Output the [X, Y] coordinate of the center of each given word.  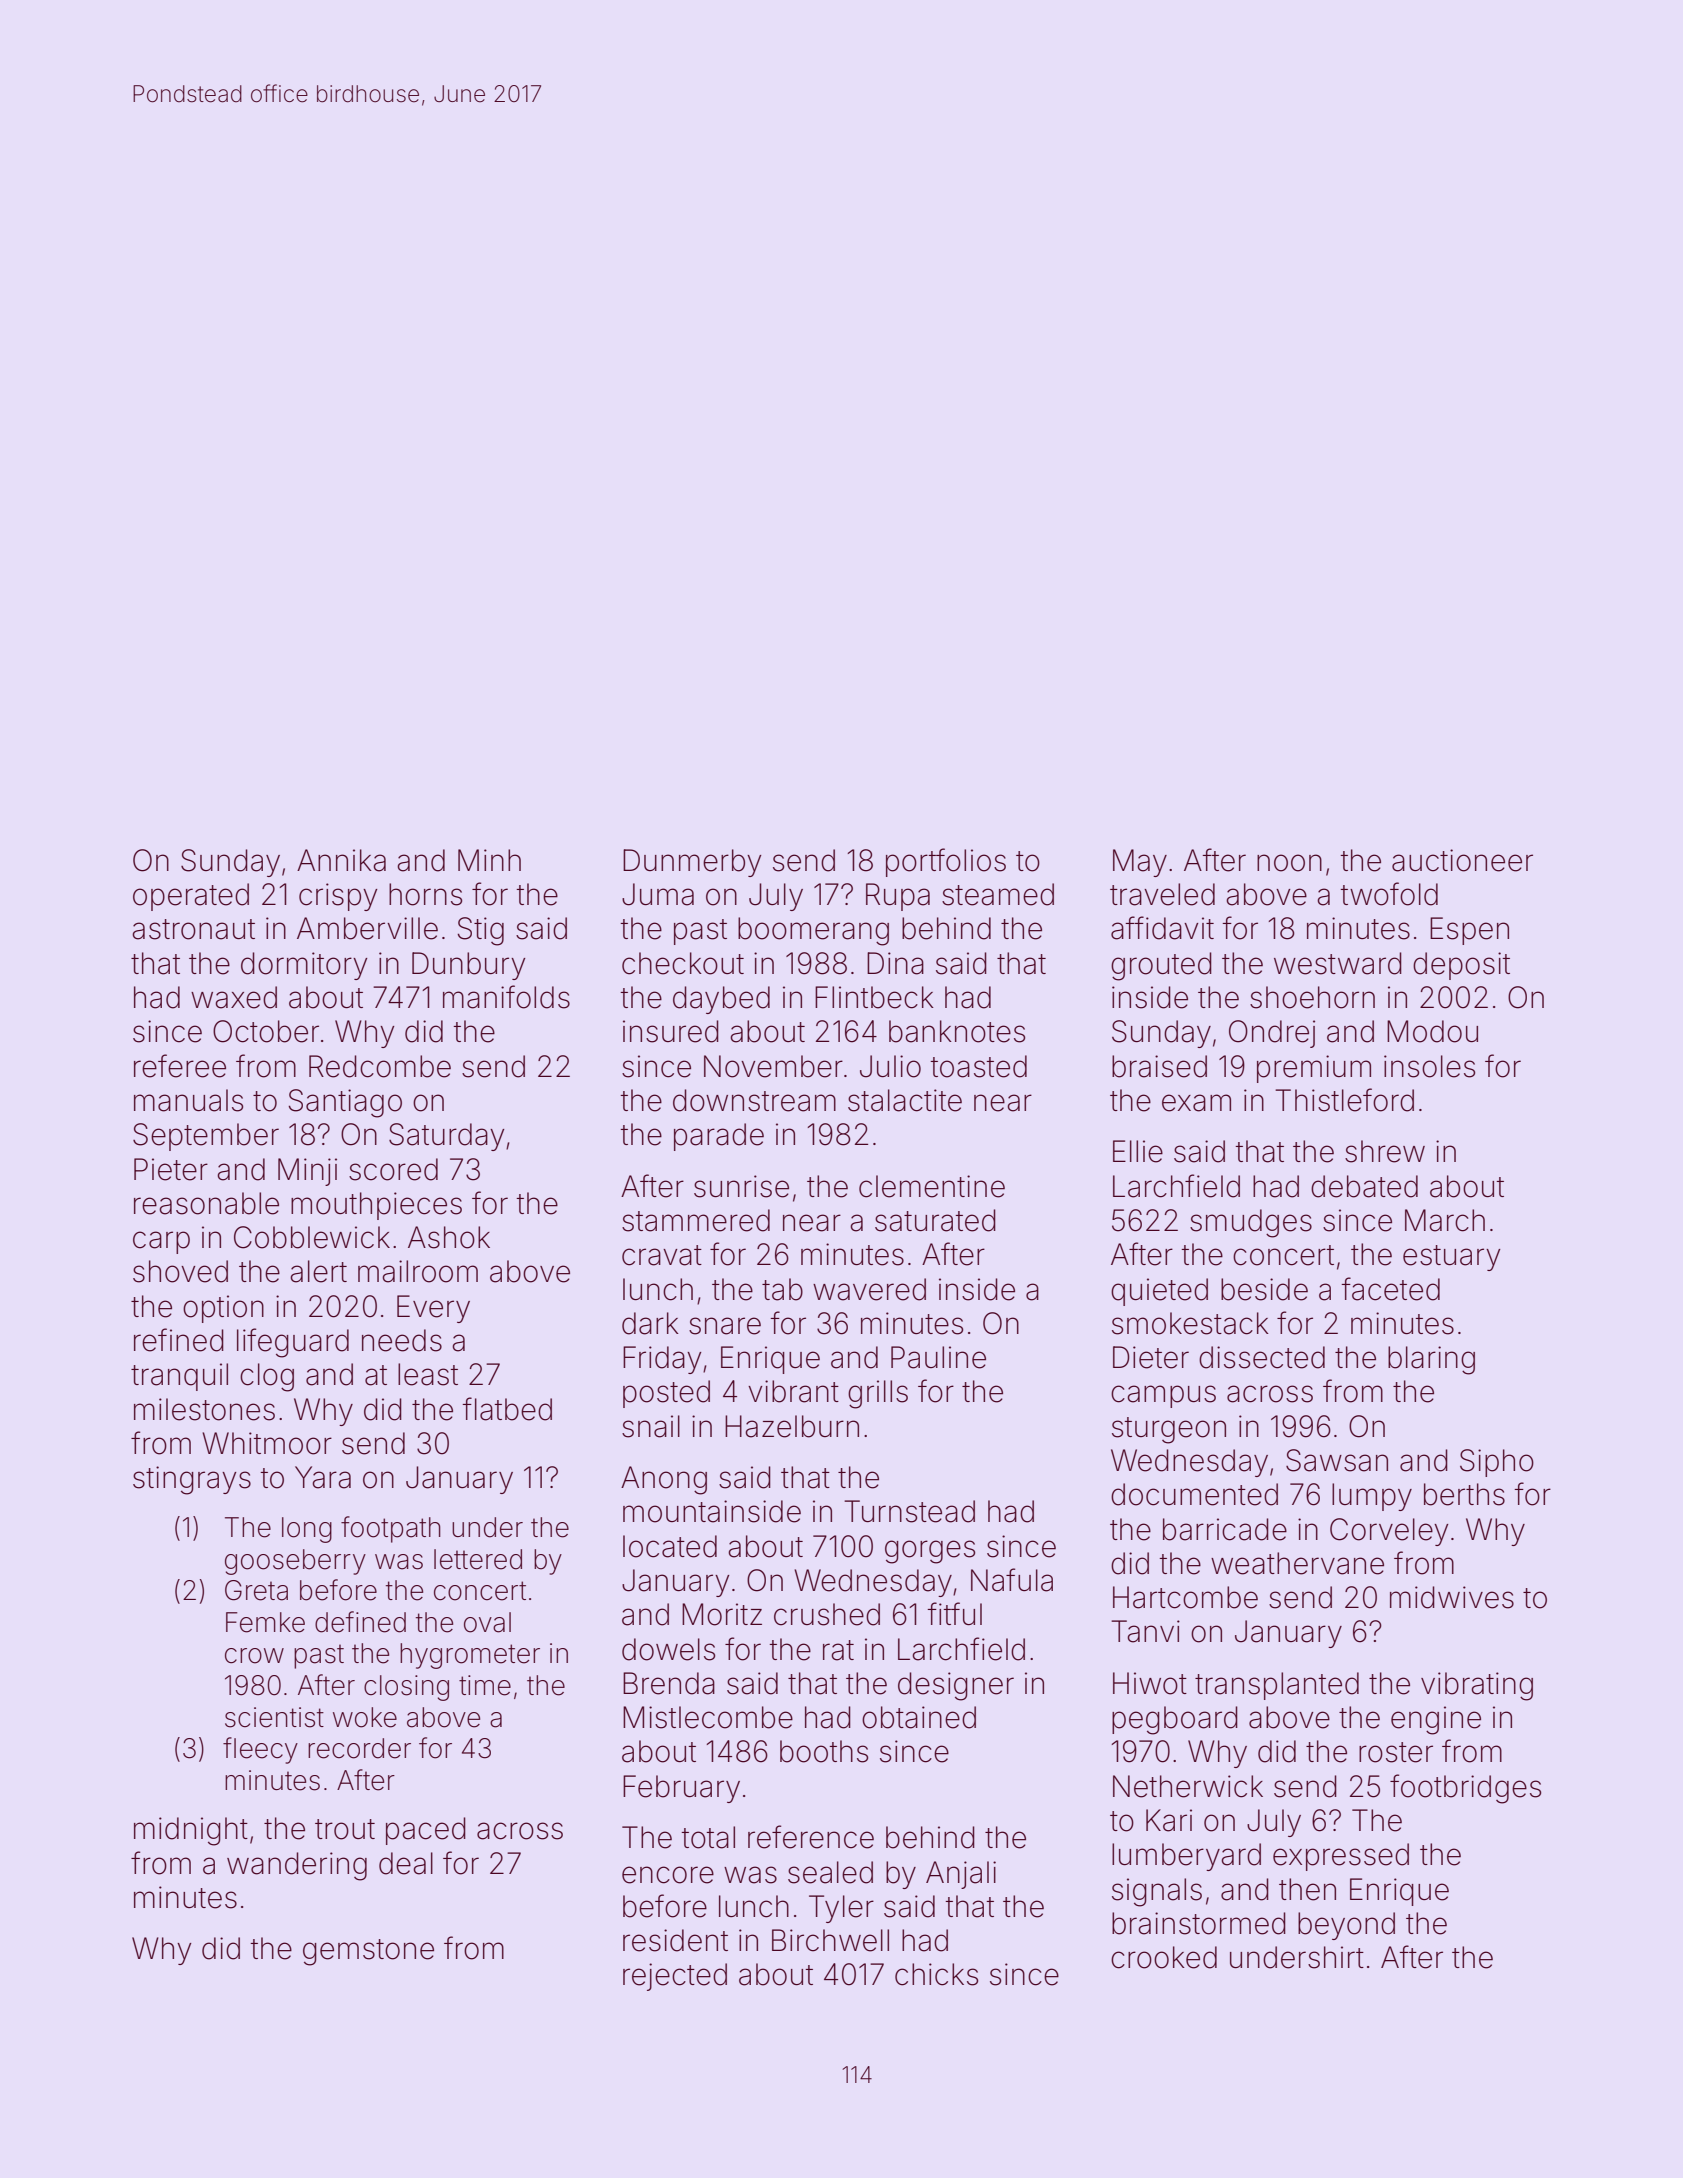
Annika [341, 860]
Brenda [669, 1683]
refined [179, 1340]
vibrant [793, 1391]
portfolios [946, 862]
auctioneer [1462, 860]
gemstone [368, 1952]
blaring [1431, 1360]
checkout [683, 963]
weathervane [1297, 1563]
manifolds [506, 997]
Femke [265, 1622]
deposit [1461, 966]
